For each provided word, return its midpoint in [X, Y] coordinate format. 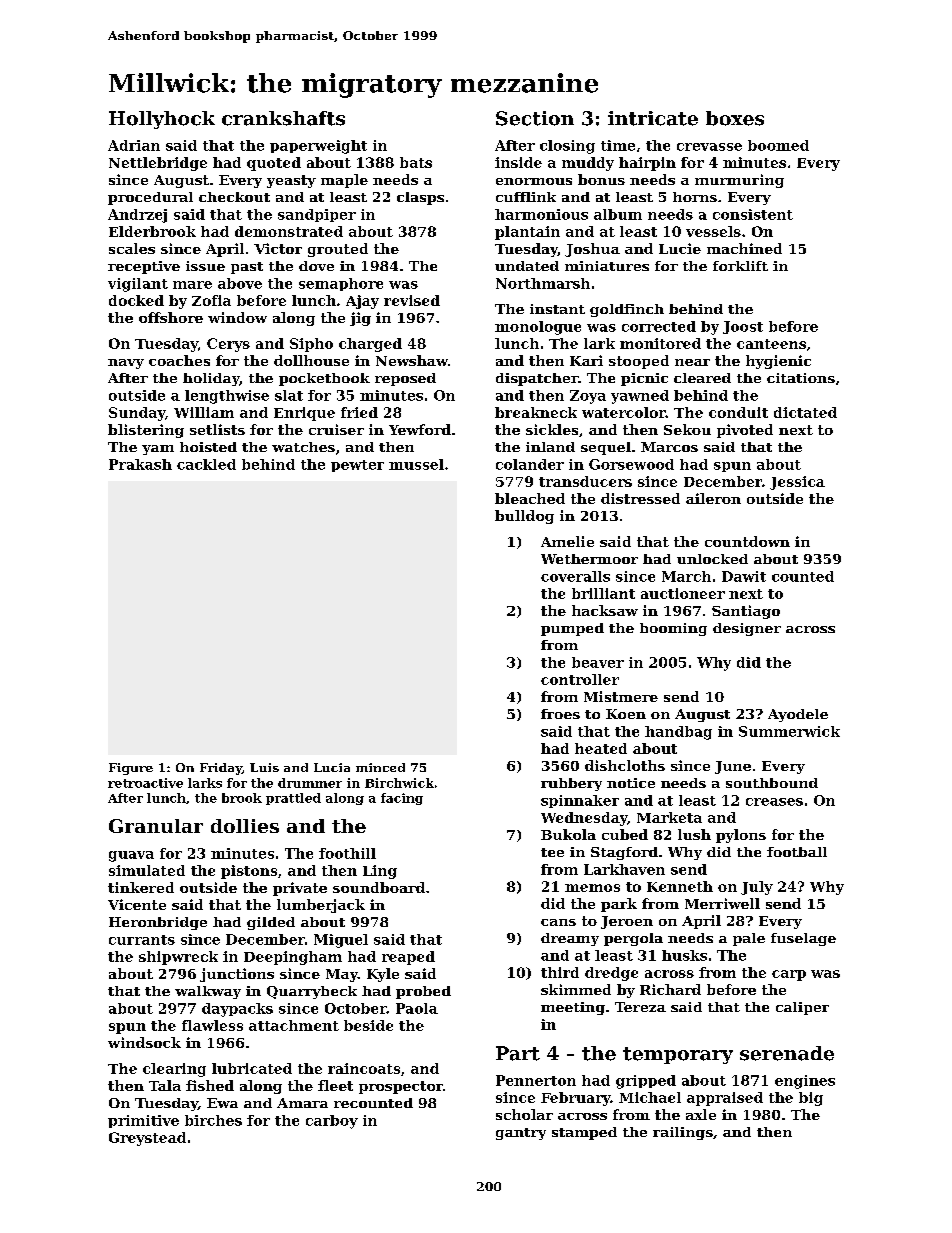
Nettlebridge [158, 164]
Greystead [147, 1139]
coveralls [575, 576]
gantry [521, 1134]
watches [303, 447]
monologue [538, 328]
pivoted [745, 431]
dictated [805, 412]
